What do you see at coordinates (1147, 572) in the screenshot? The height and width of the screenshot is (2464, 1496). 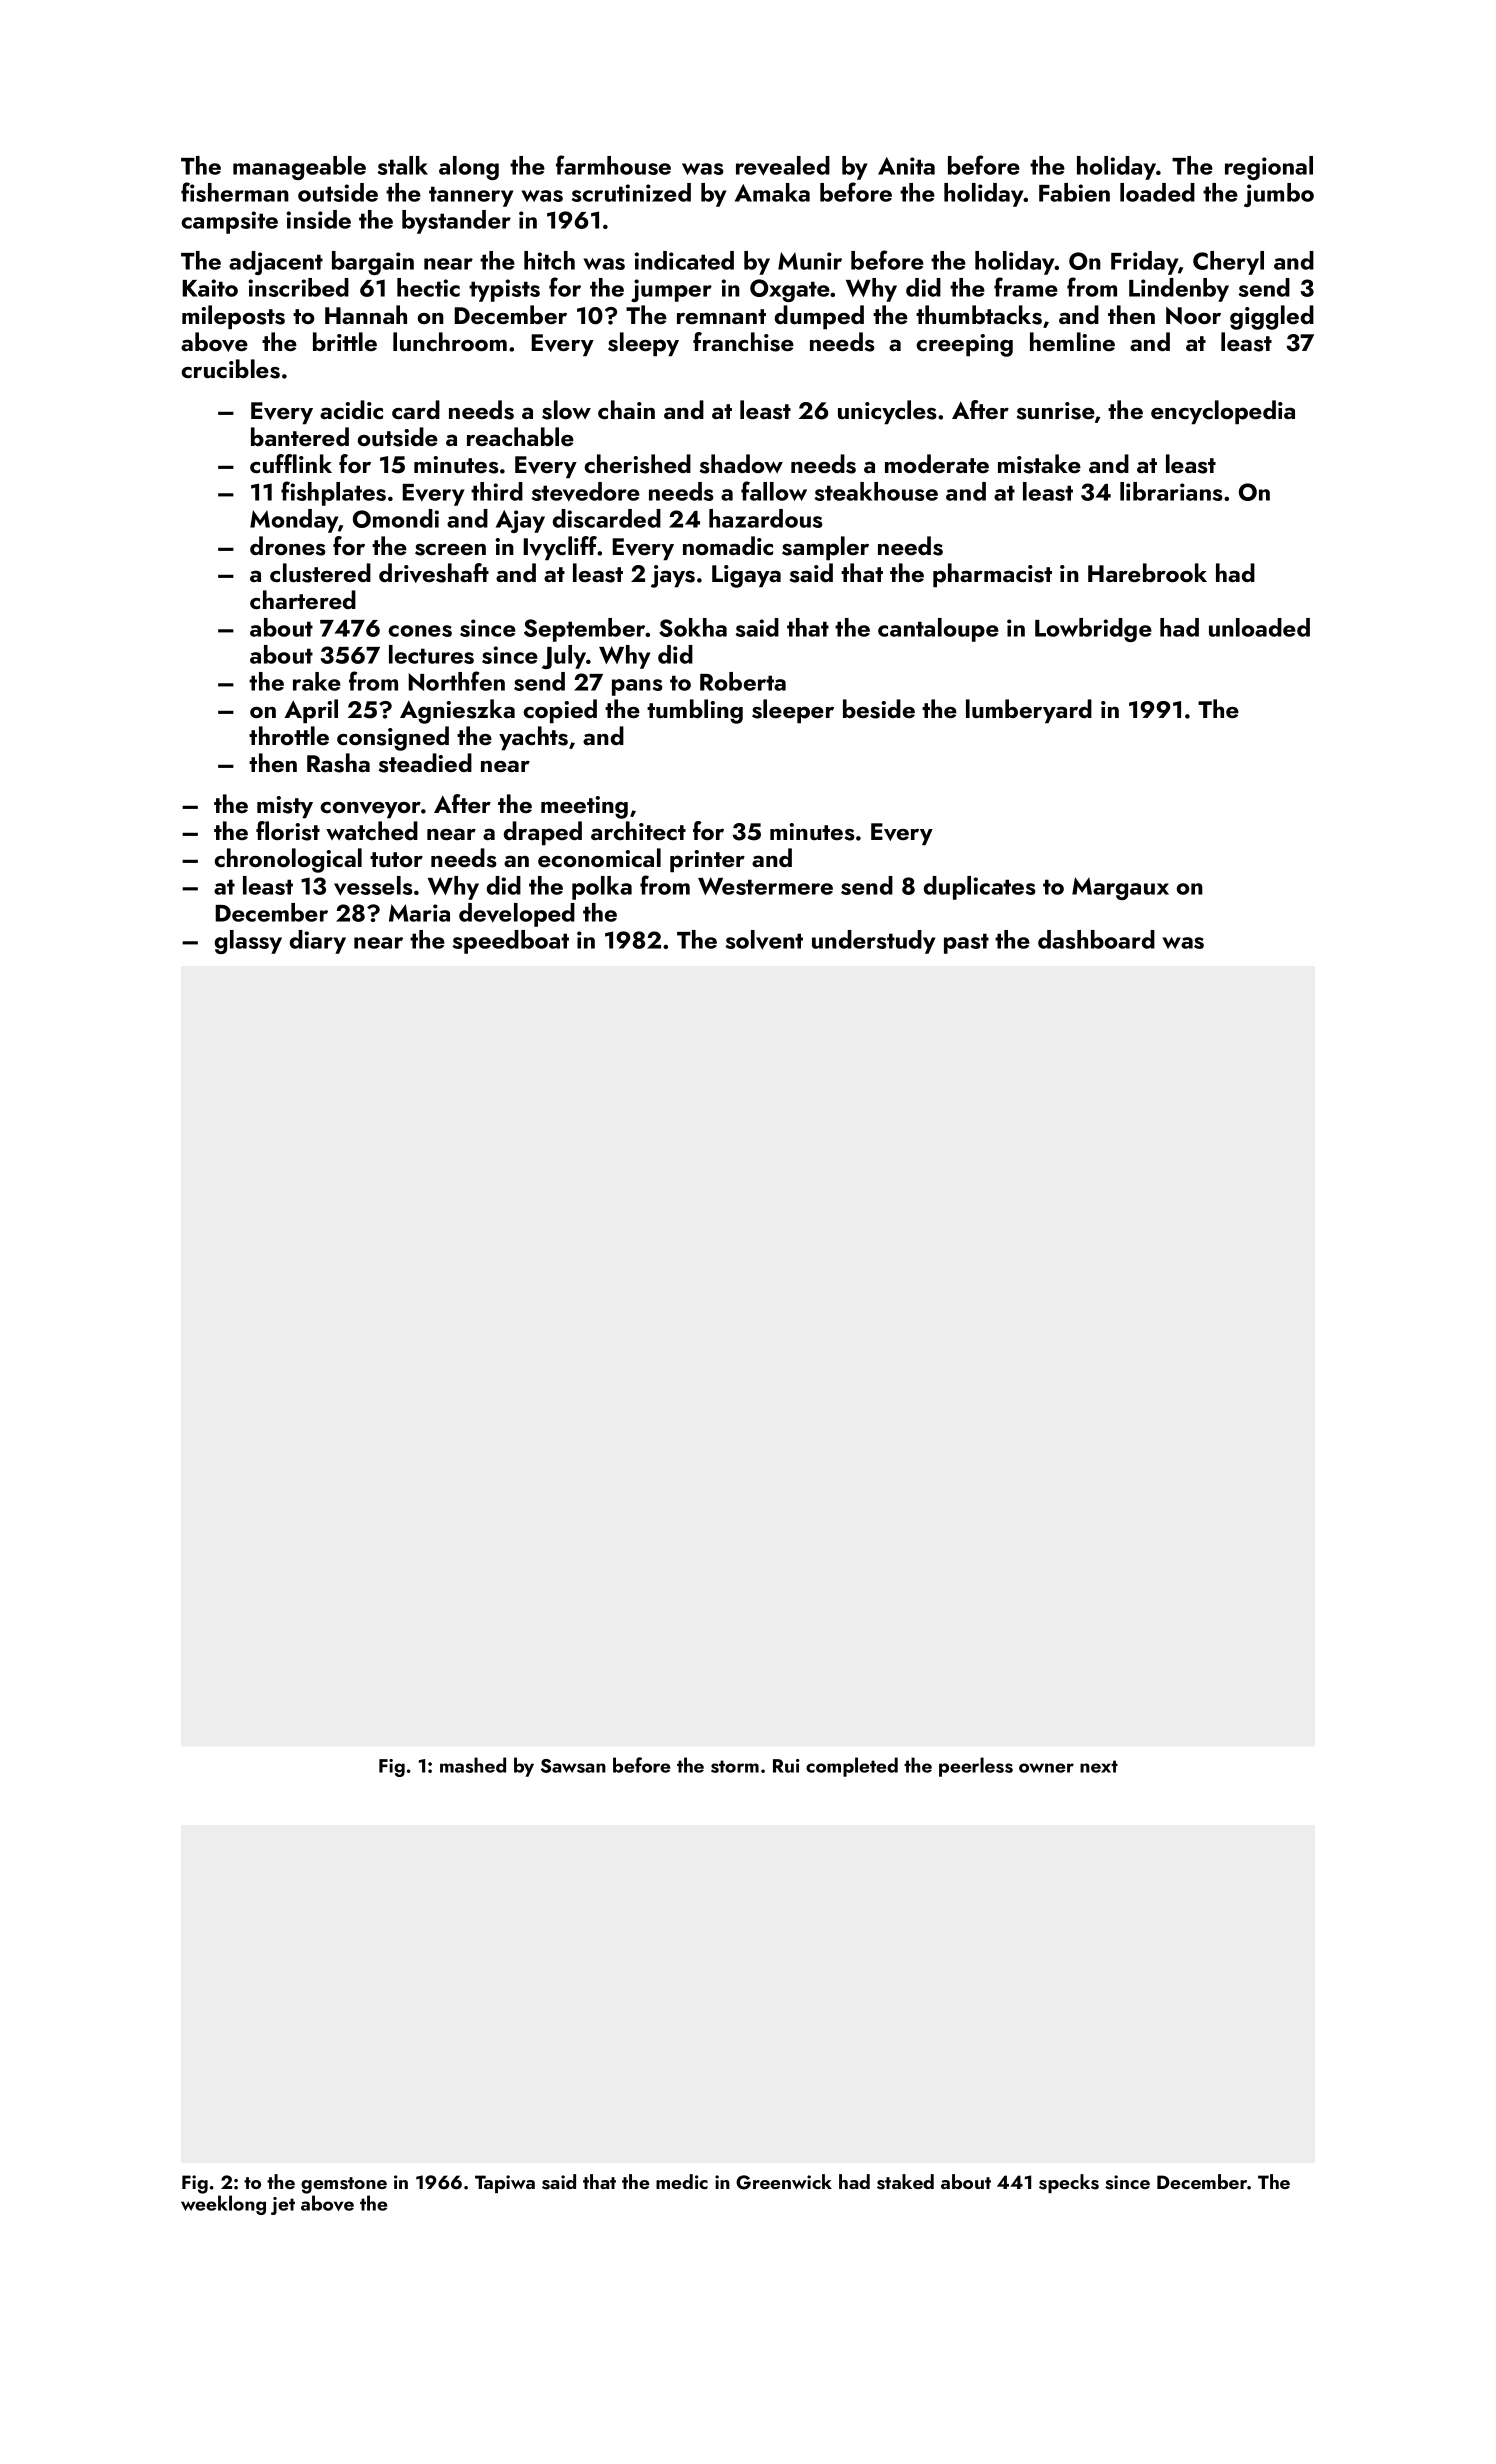 I see `Harebrook` at bounding box center [1147, 572].
